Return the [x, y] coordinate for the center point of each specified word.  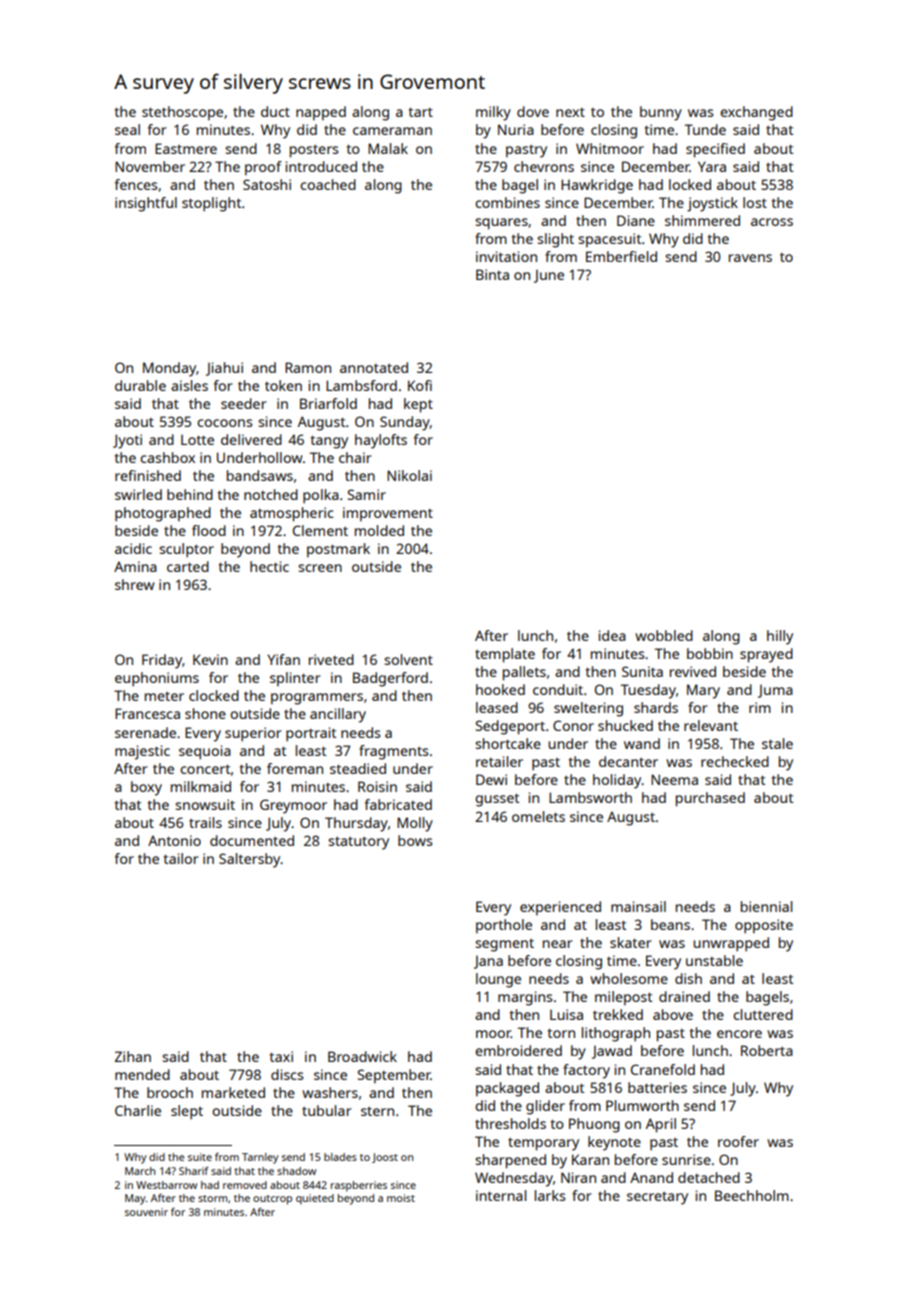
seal [127, 129]
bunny [661, 113]
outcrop [272, 1200]
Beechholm [752, 1195]
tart [421, 112]
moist [401, 1198]
